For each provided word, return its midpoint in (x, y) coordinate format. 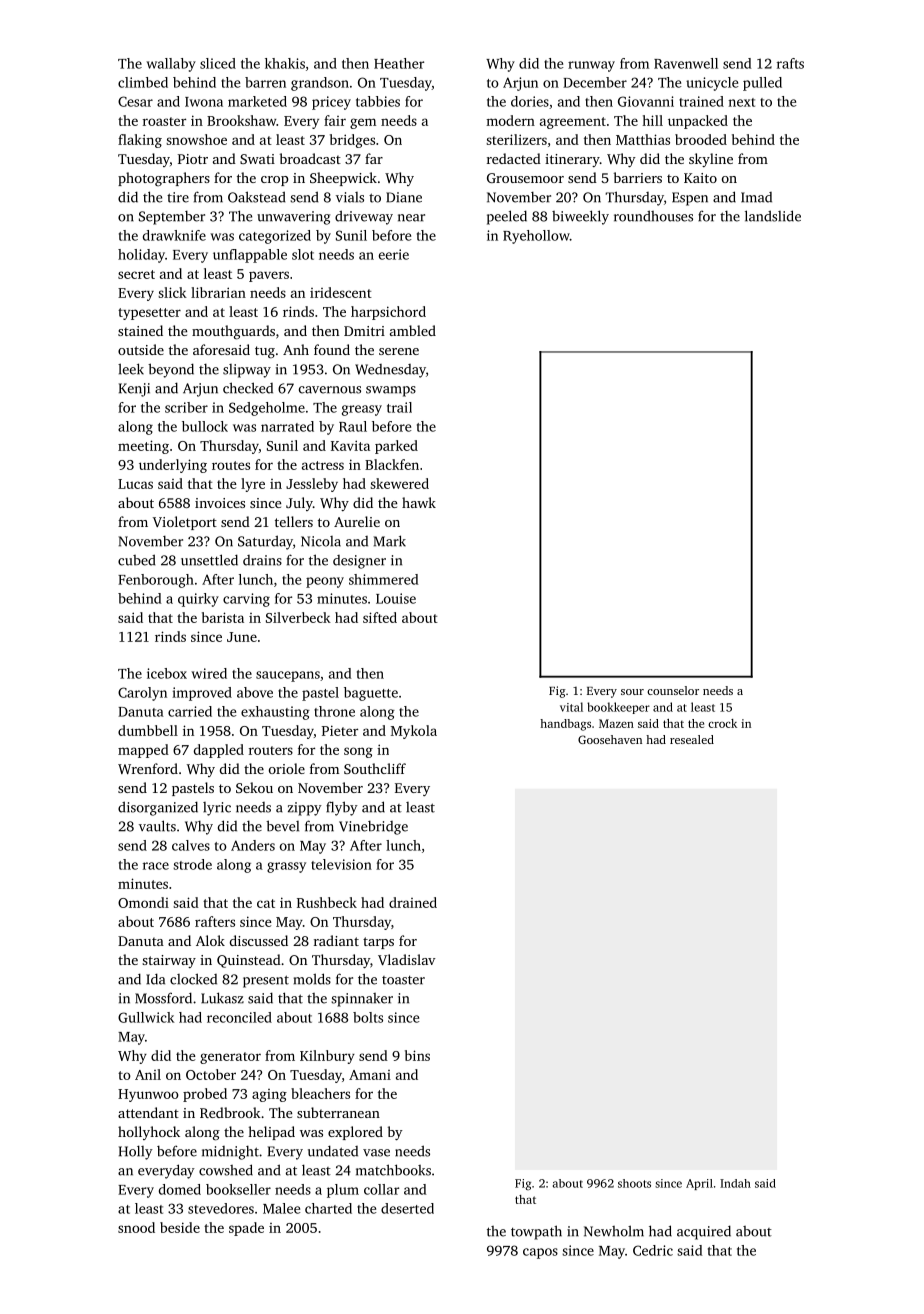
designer (359, 562)
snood (136, 1227)
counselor (673, 690)
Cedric (653, 1250)
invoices (220, 503)
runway (591, 66)
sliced (218, 63)
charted (328, 1208)
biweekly (580, 217)
